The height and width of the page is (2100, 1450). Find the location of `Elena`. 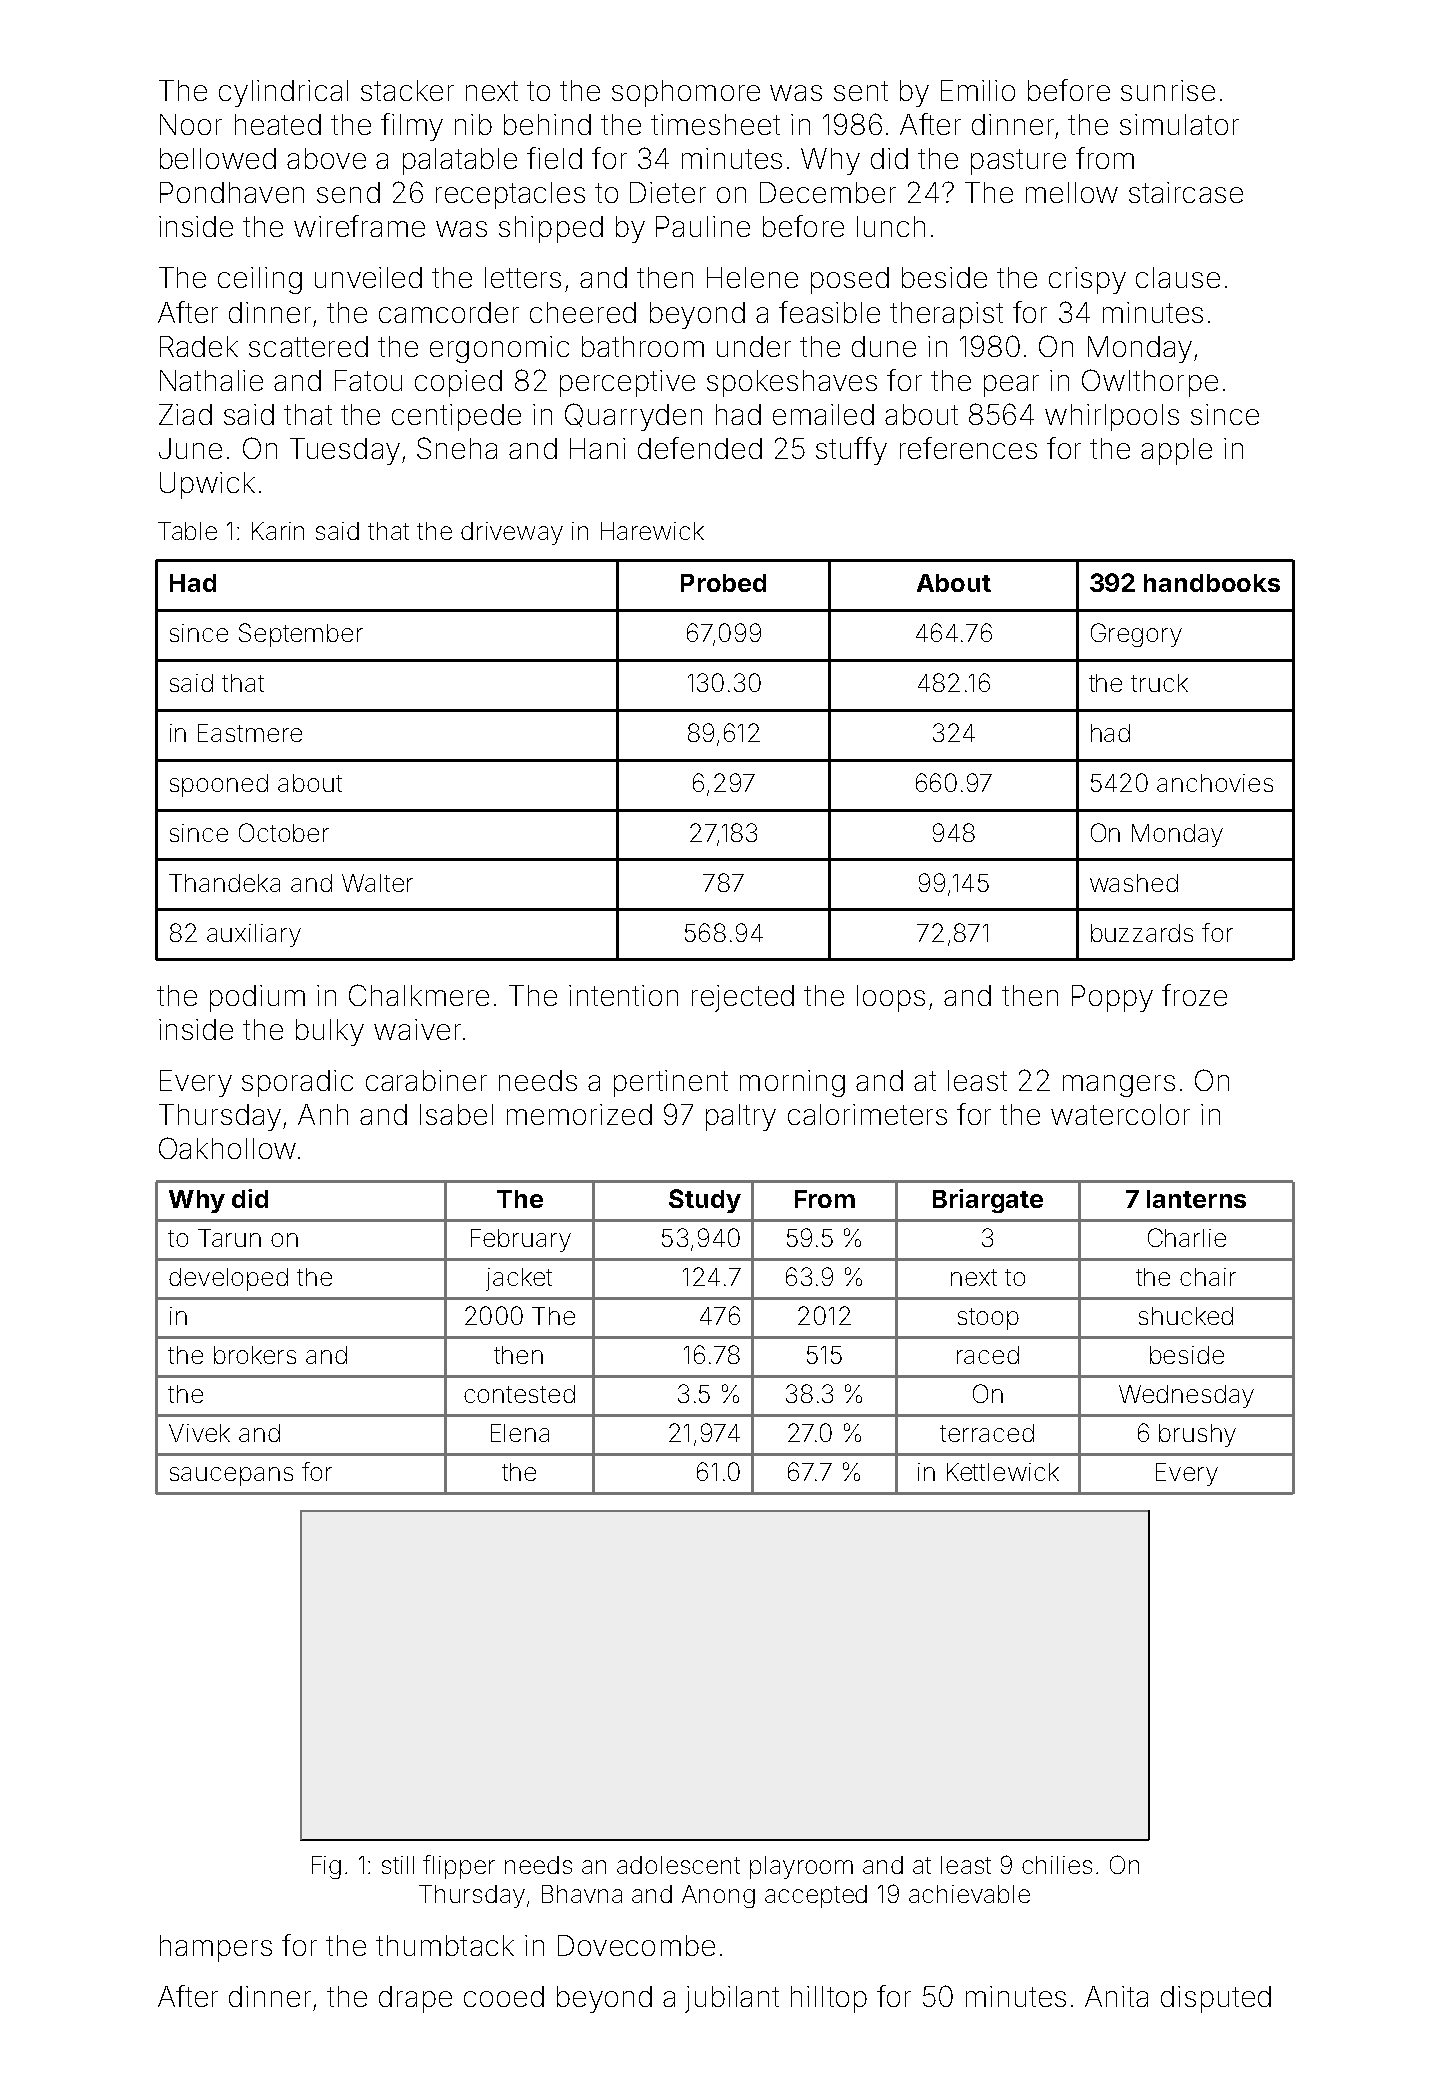

Elena is located at coordinates (520, 1433).
